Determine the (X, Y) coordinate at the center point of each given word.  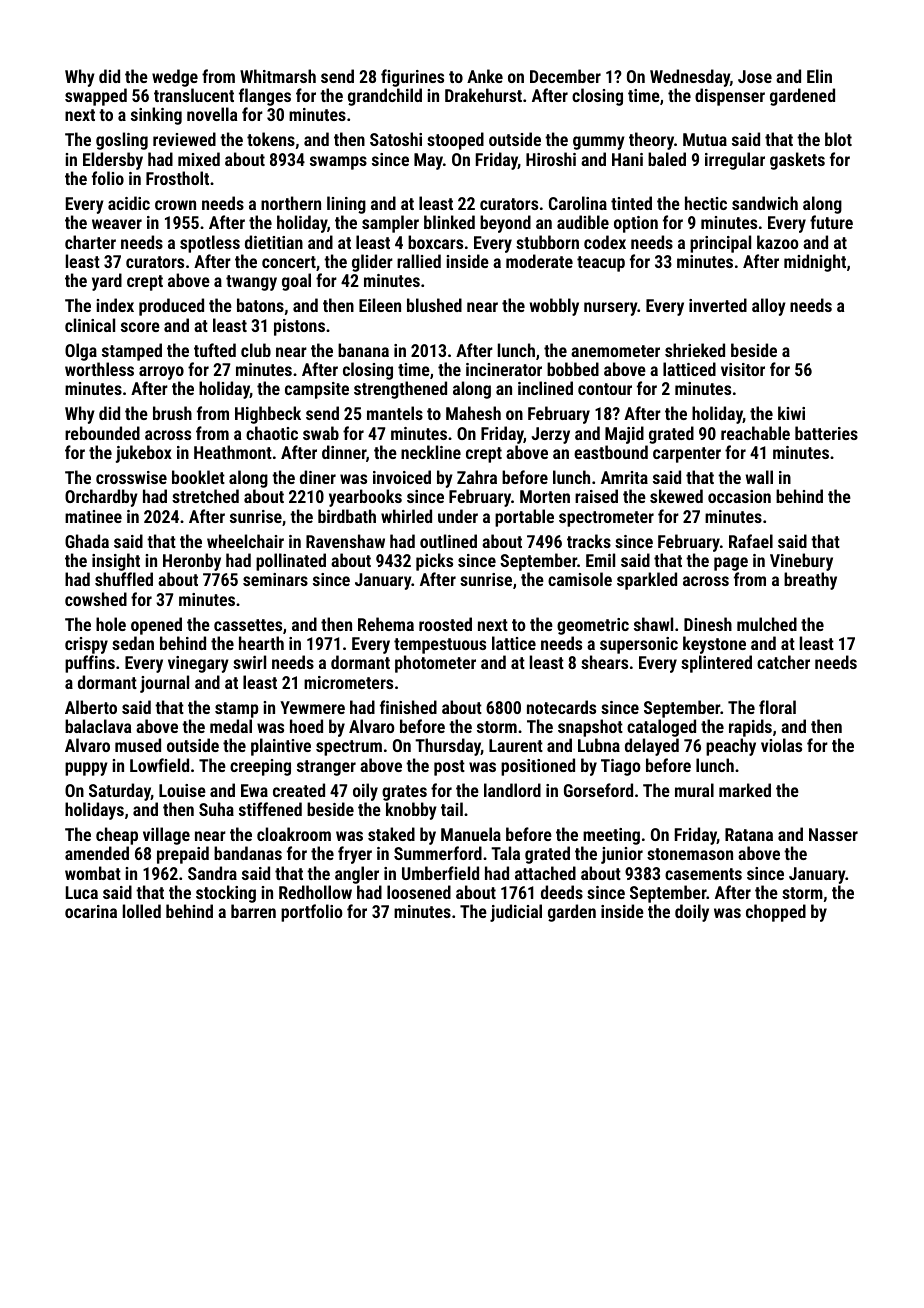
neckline (431, 452)
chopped (776, 913)
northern (291, 203)
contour (605, 389)
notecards (561, 707)
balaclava (98, 726)
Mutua (705, 139)
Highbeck (268, 415)
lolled (142, 911)
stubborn (547, 242)
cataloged (661, 728)
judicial (516, 913)
